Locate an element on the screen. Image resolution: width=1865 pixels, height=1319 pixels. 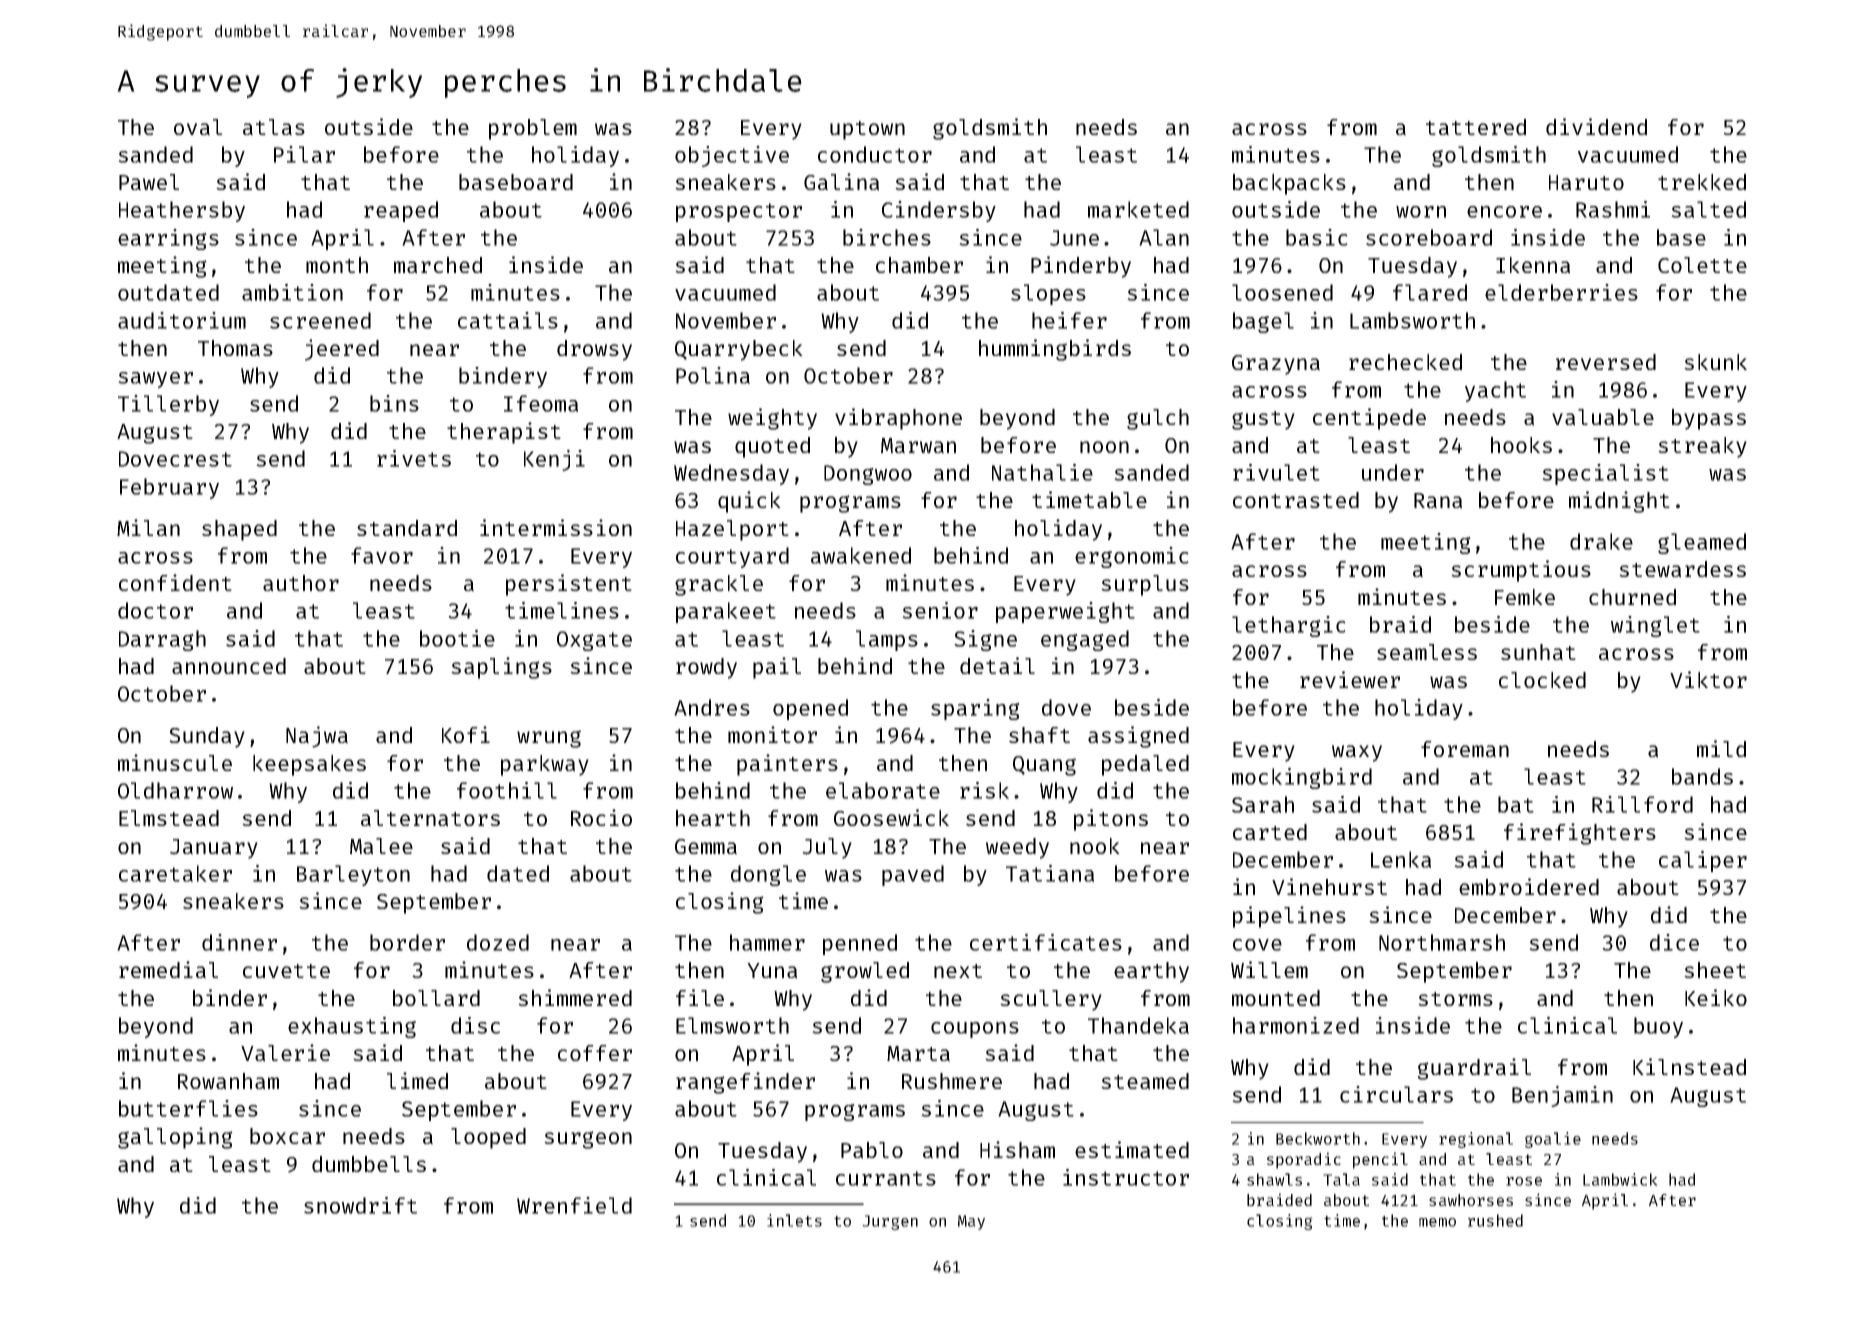
oval is located at coordinates (198, 127).
